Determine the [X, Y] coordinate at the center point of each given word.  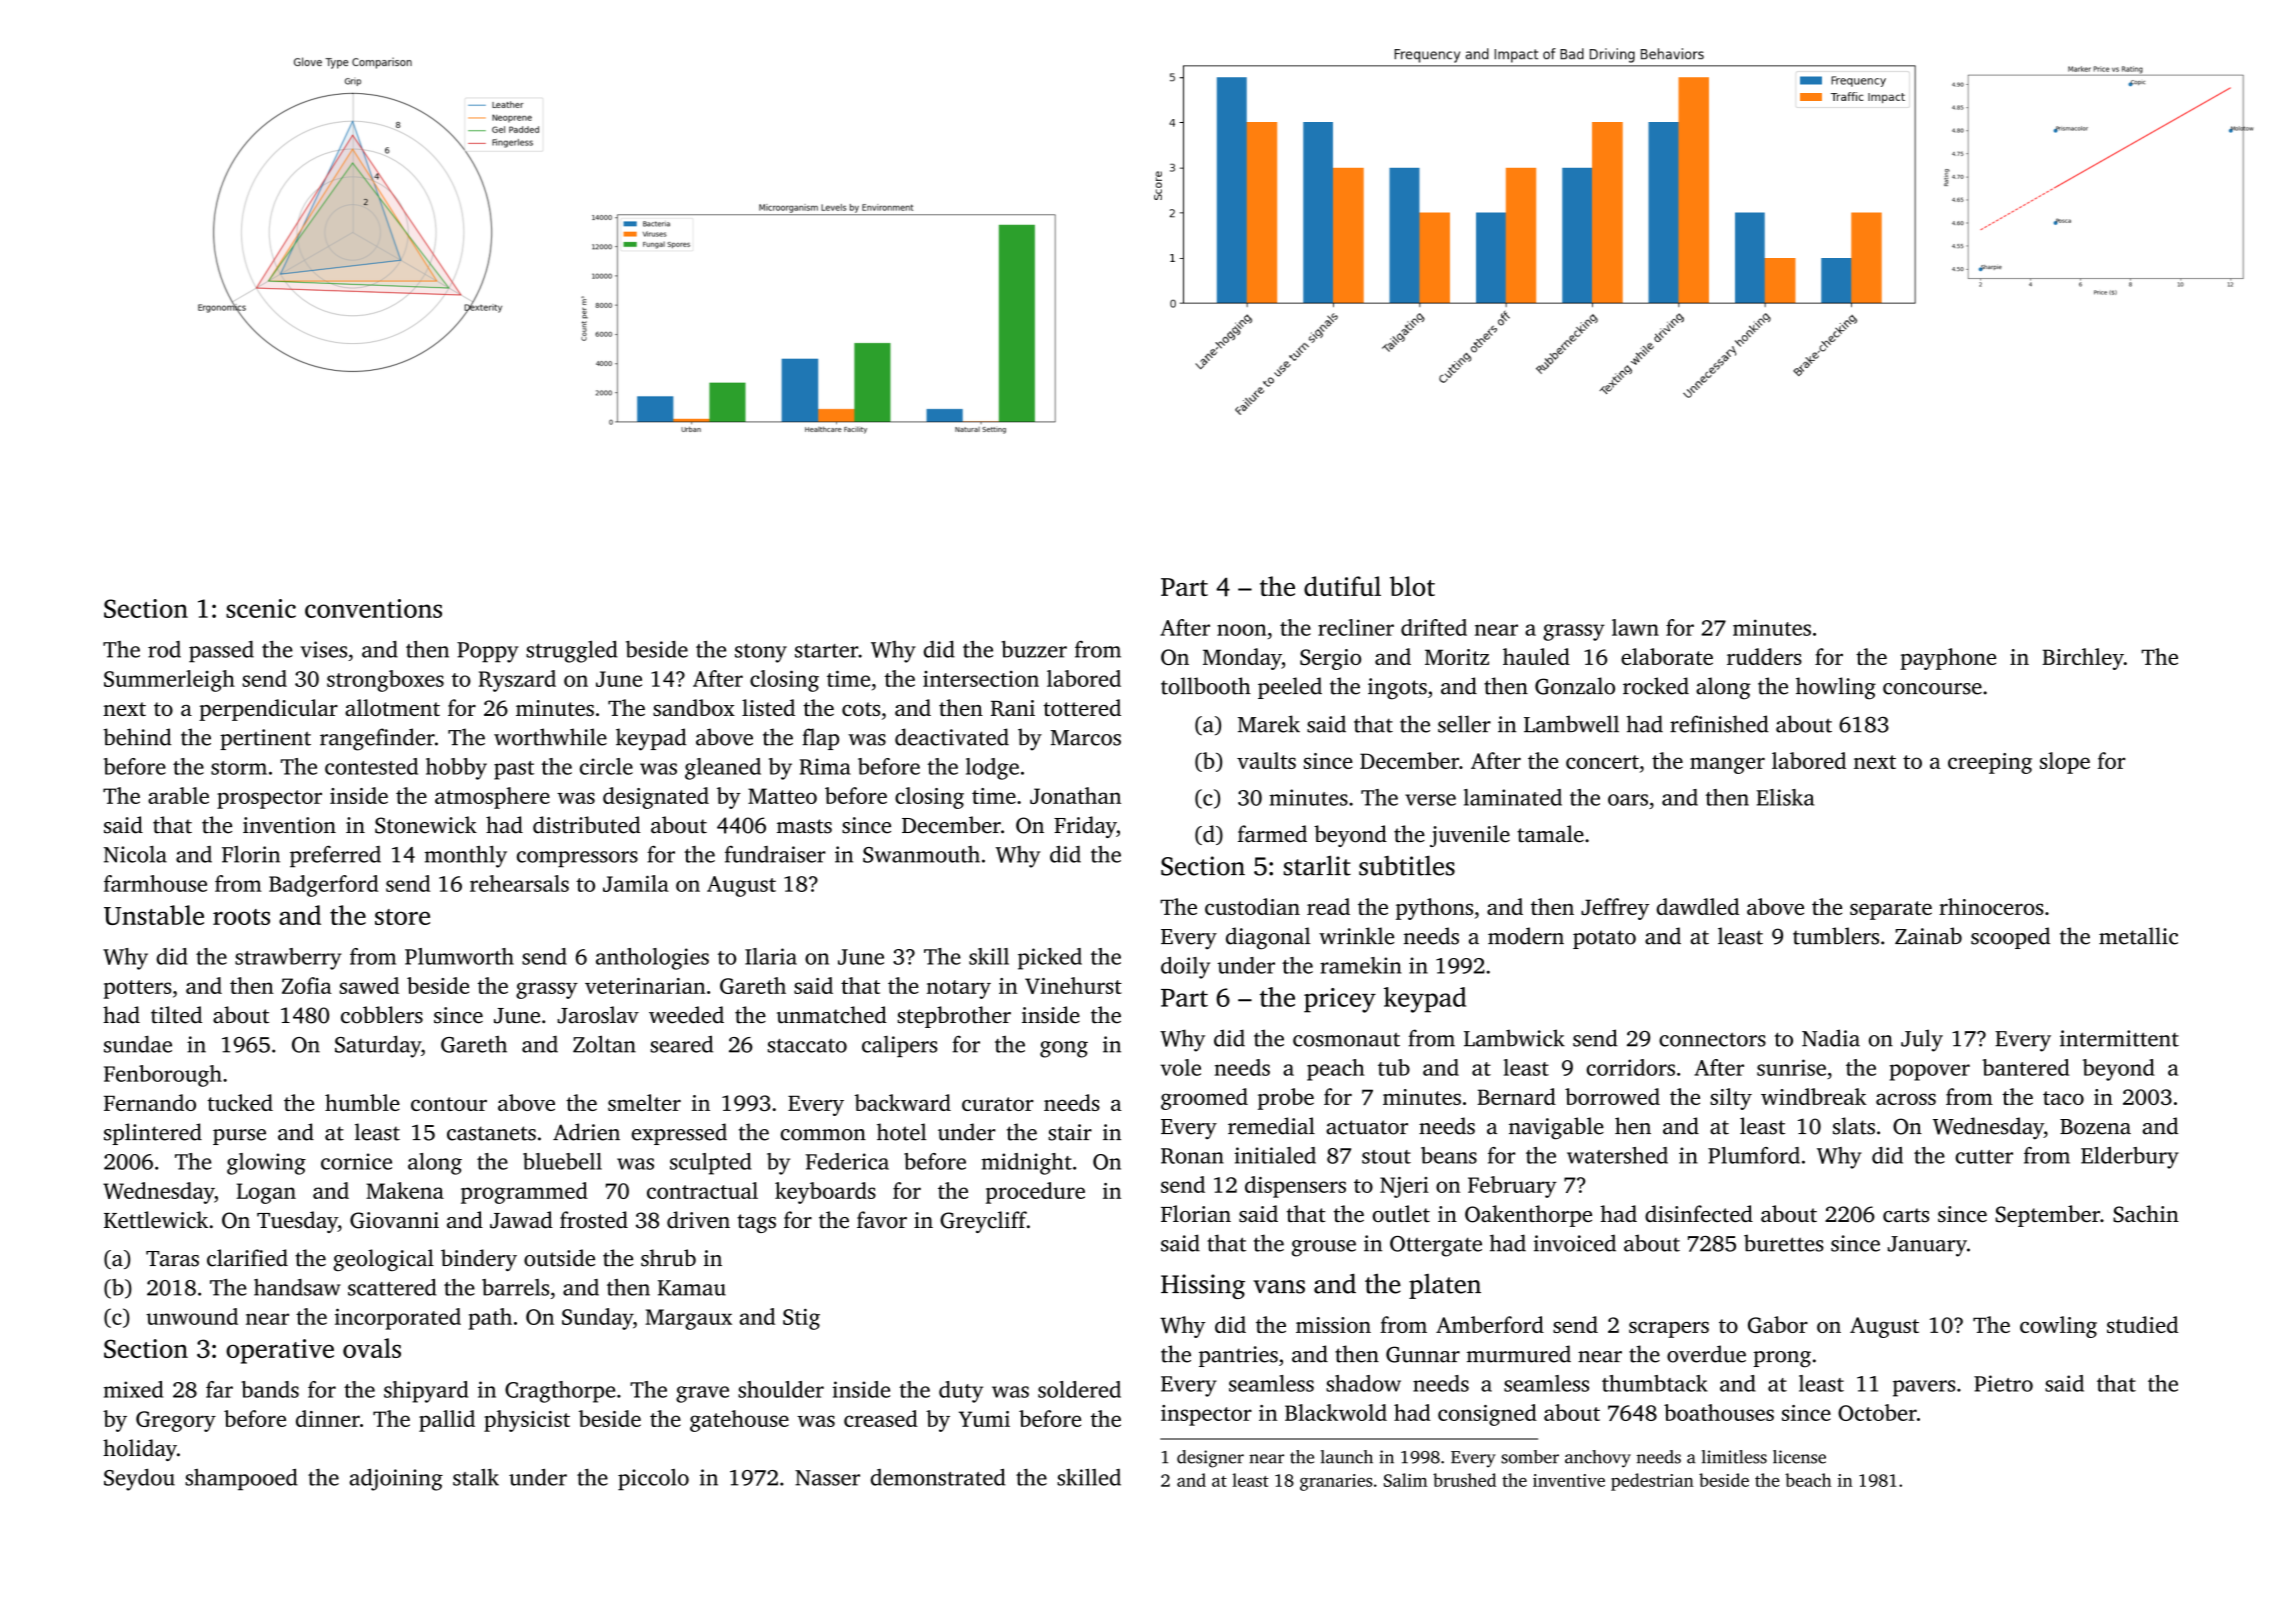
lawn [1635, 627]
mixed [133, 1389]
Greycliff [983, 1222]
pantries [1238, 1356]
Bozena [2095, 1127]
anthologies [652, 959]
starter [826, 651]
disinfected [1699, 1213]
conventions [373, 608]
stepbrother [954, 1017]
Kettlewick [156, 1220]
